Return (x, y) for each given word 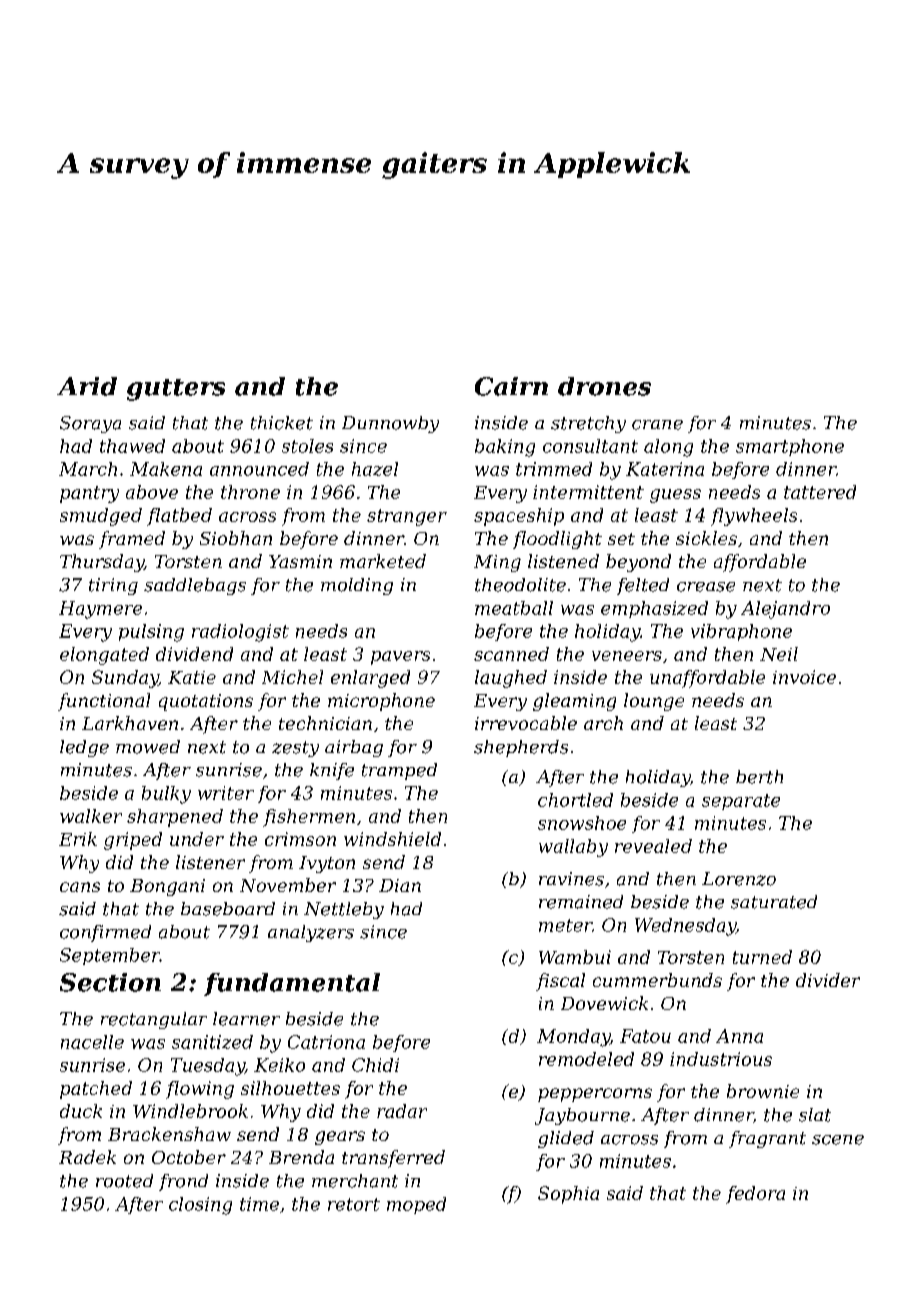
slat (815, 1115)
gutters (176, 390)
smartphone (790, 447)
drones (604, 386)
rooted (124, 1181)
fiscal (560, 982)
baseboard (228, 909)
